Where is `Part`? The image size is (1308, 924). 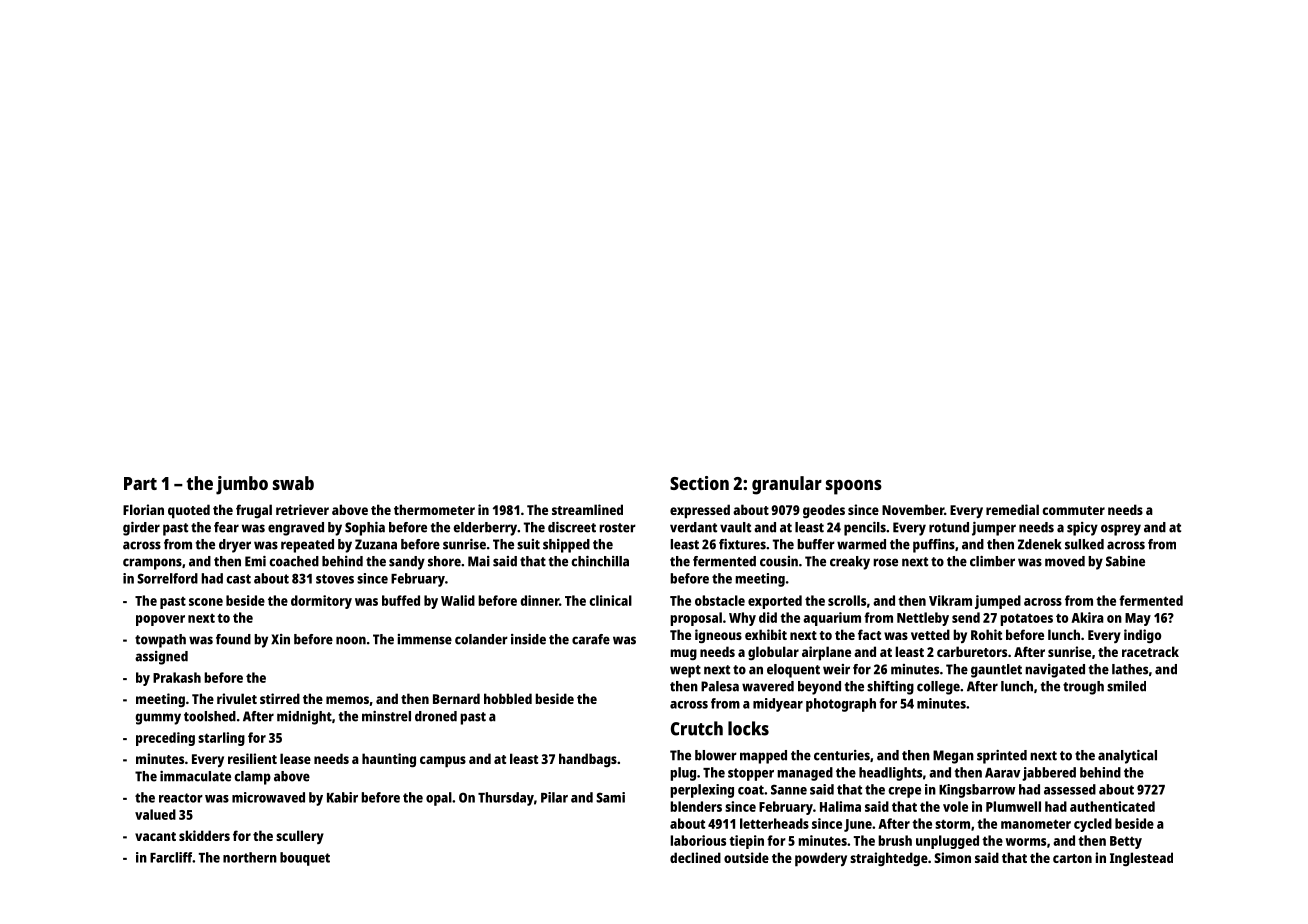 Part is located at coordinates (140, 483).
